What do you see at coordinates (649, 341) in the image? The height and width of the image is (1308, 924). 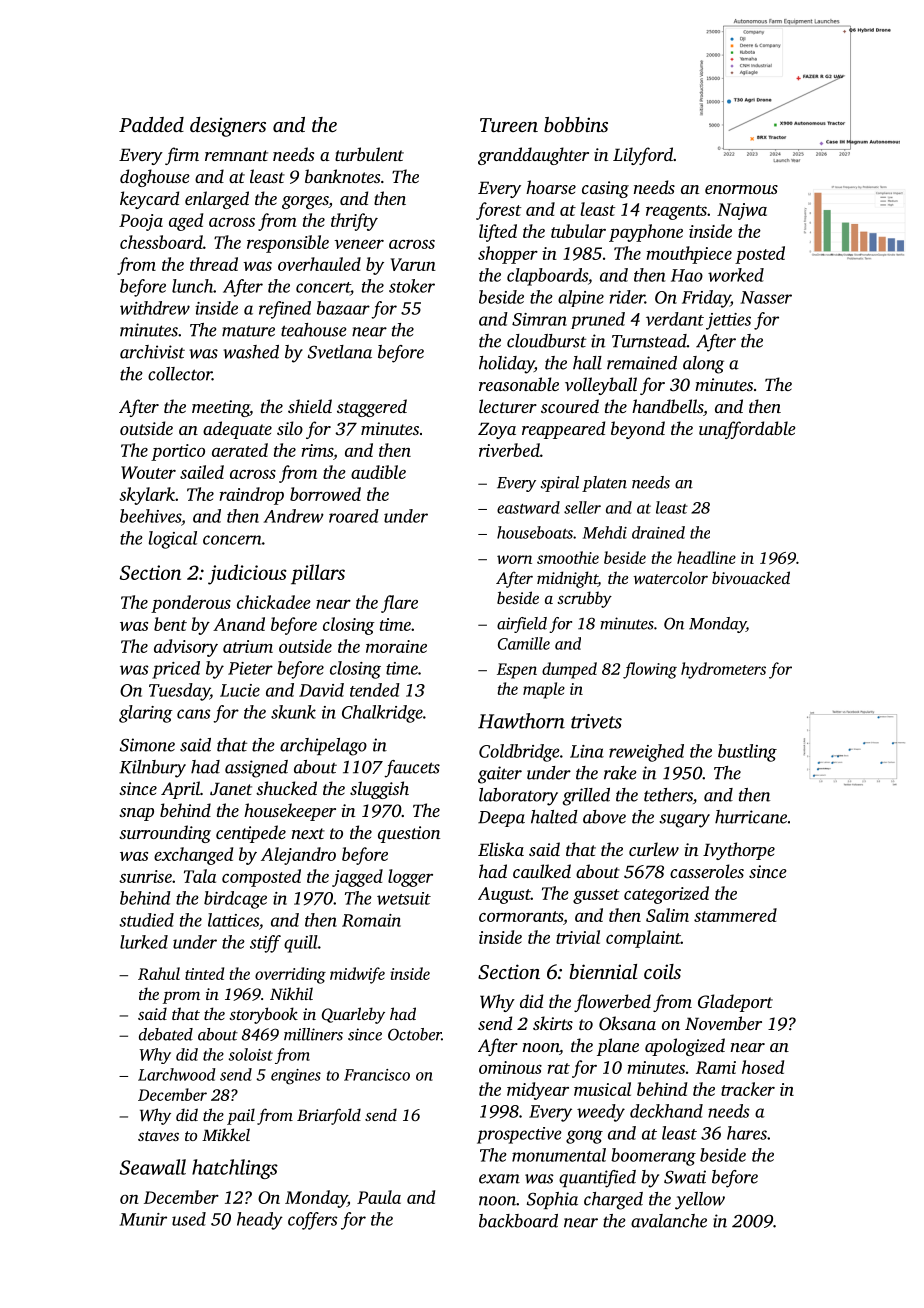 I see `Turnstead` at bounding box center [649, 341].
